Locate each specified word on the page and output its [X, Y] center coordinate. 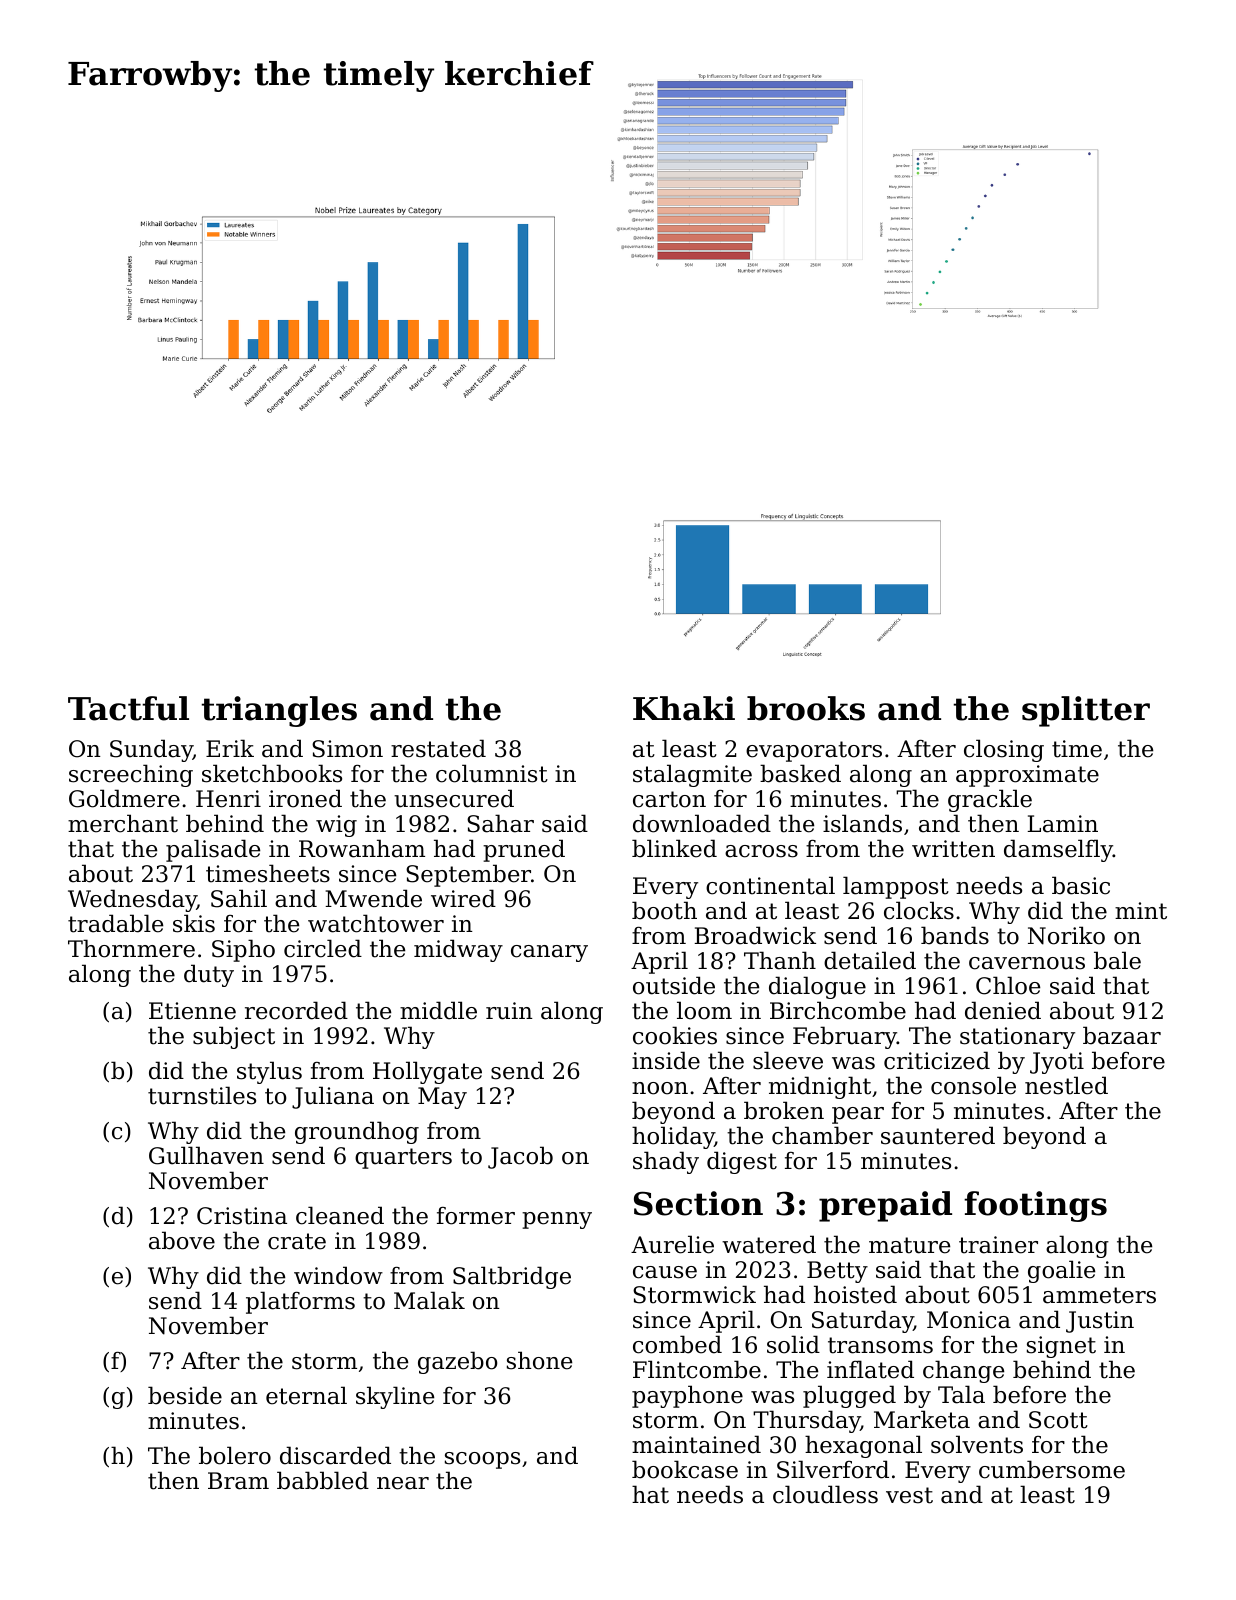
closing [1004, 750]
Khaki [684, 708]
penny [557, 1220]
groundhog [357, 1132]
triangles [279, 711]
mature [909, 1245]
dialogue [817, 987]
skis [194, 923]
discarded [335, 1455]
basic [1081, 885]
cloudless [825, 1494]
